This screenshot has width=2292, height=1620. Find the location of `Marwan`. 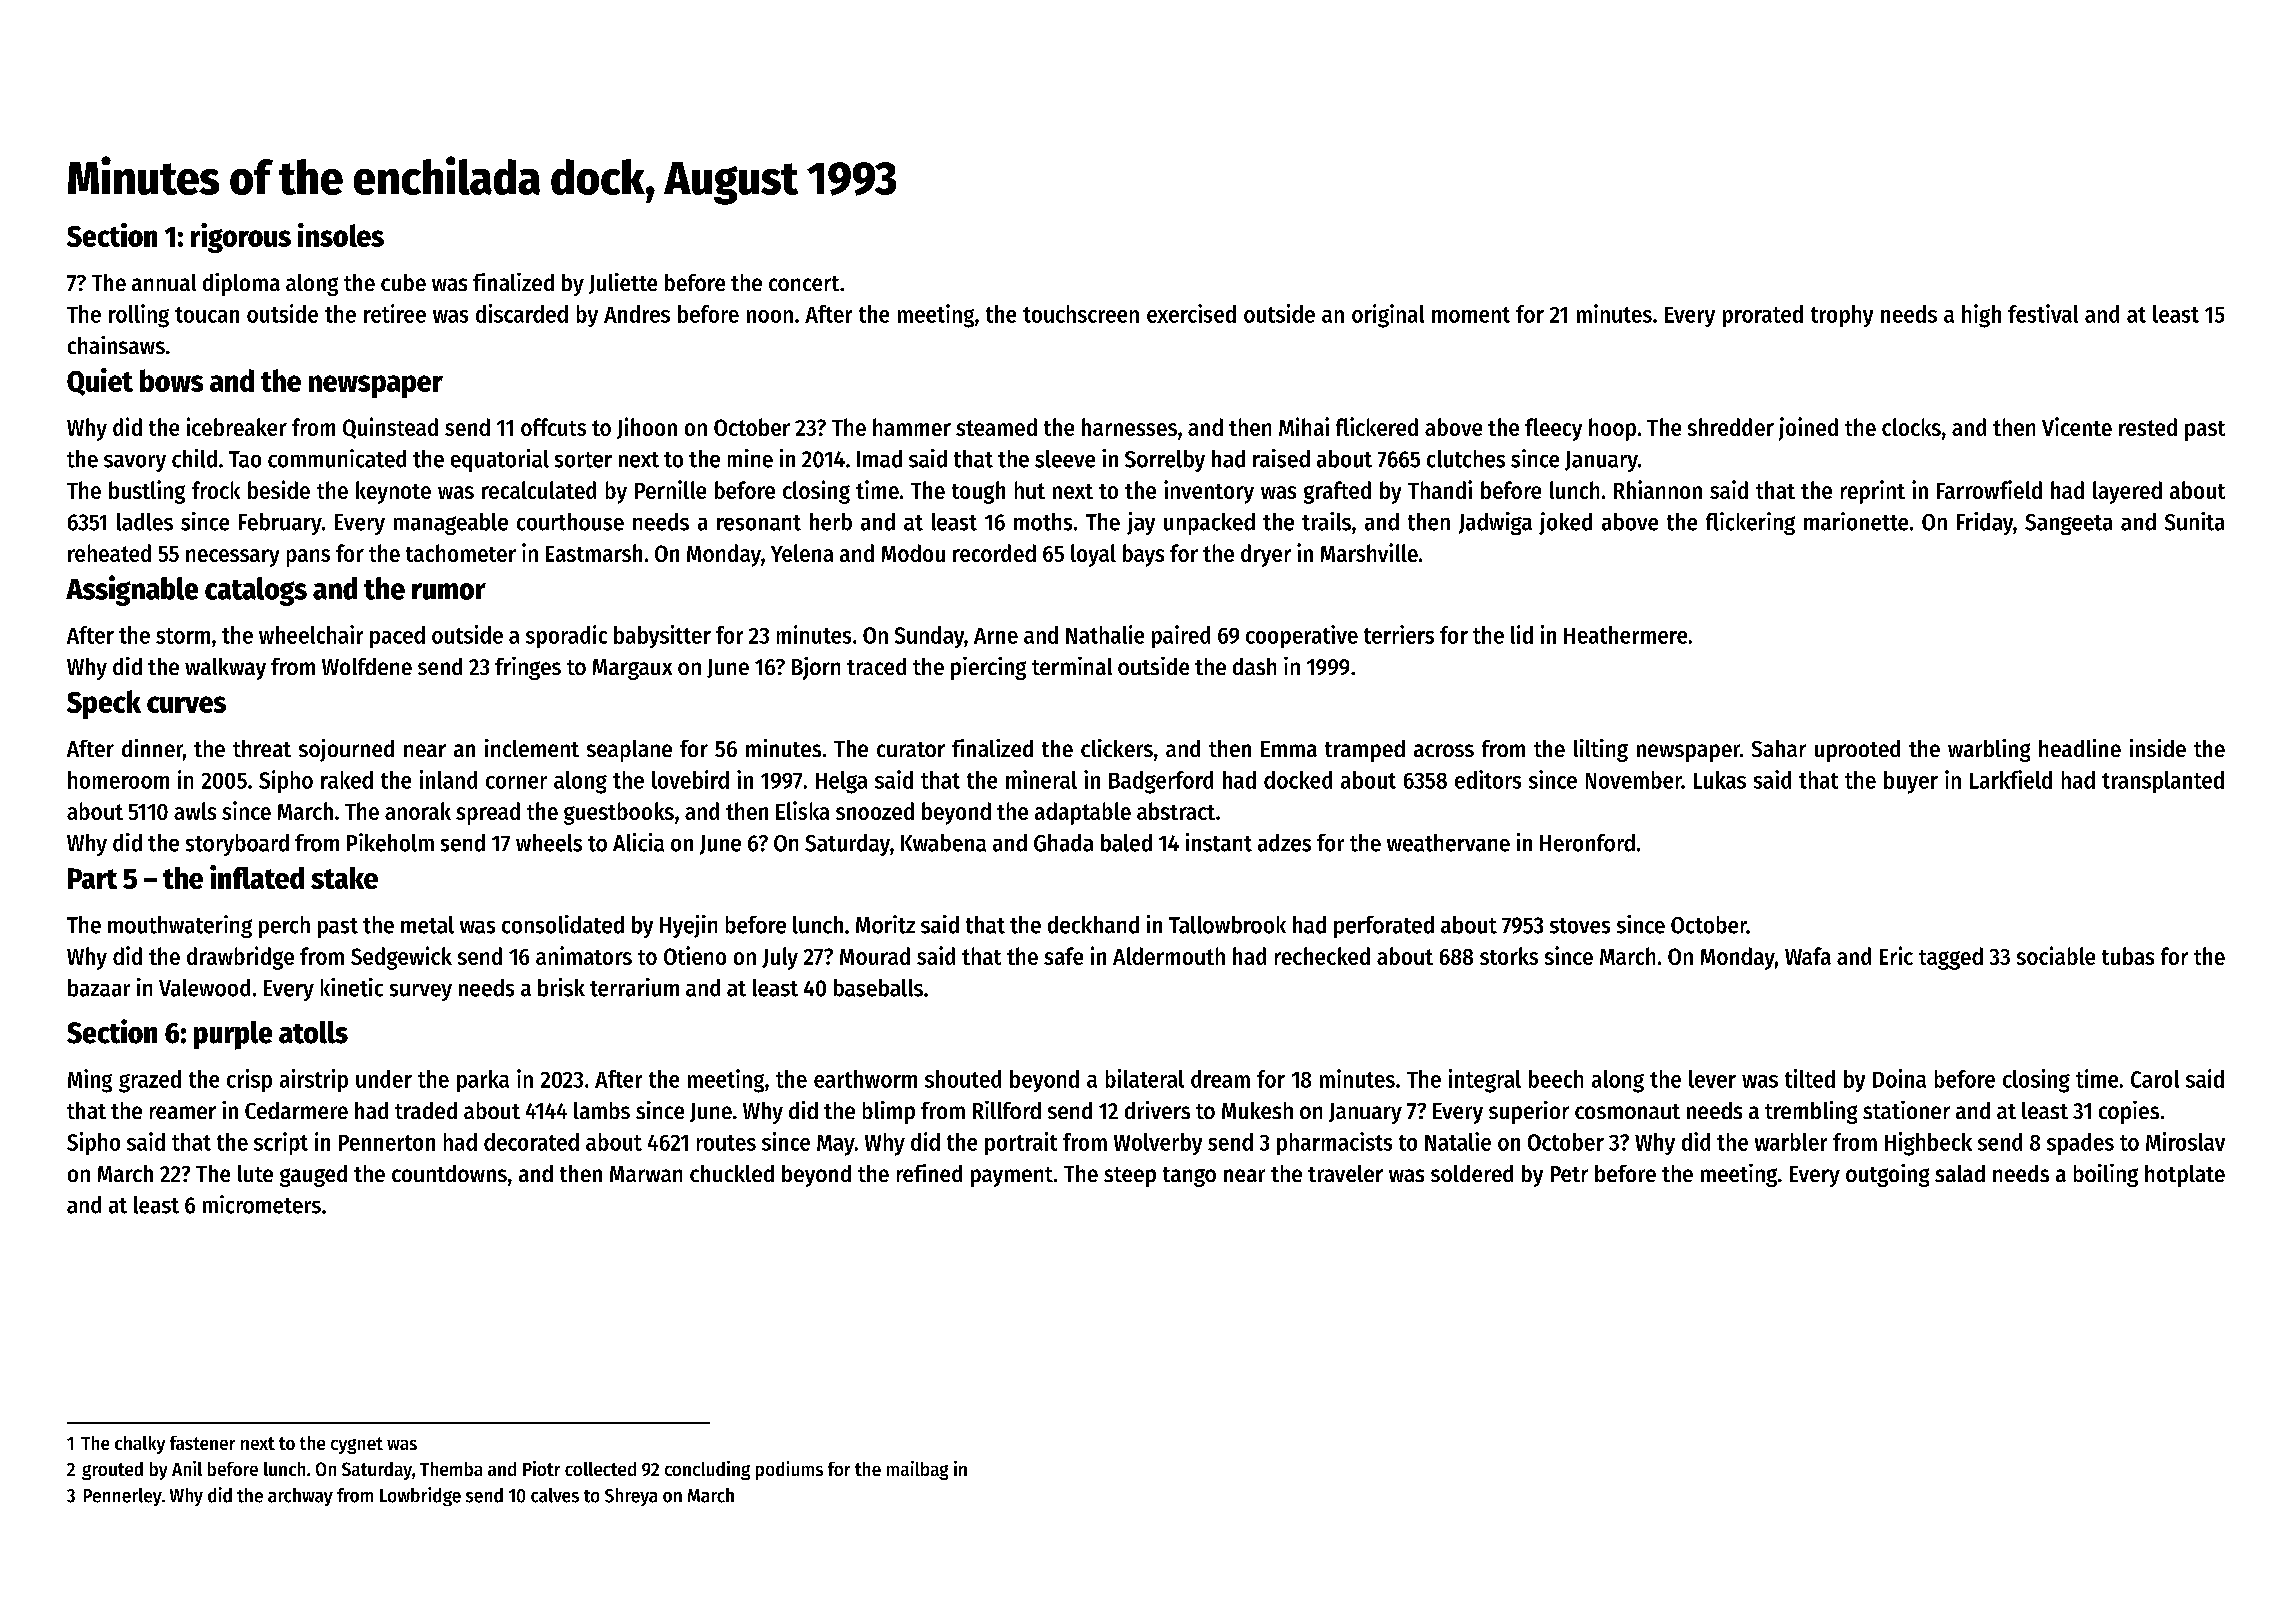

Marwan is located at coordinates (646, 1174).
